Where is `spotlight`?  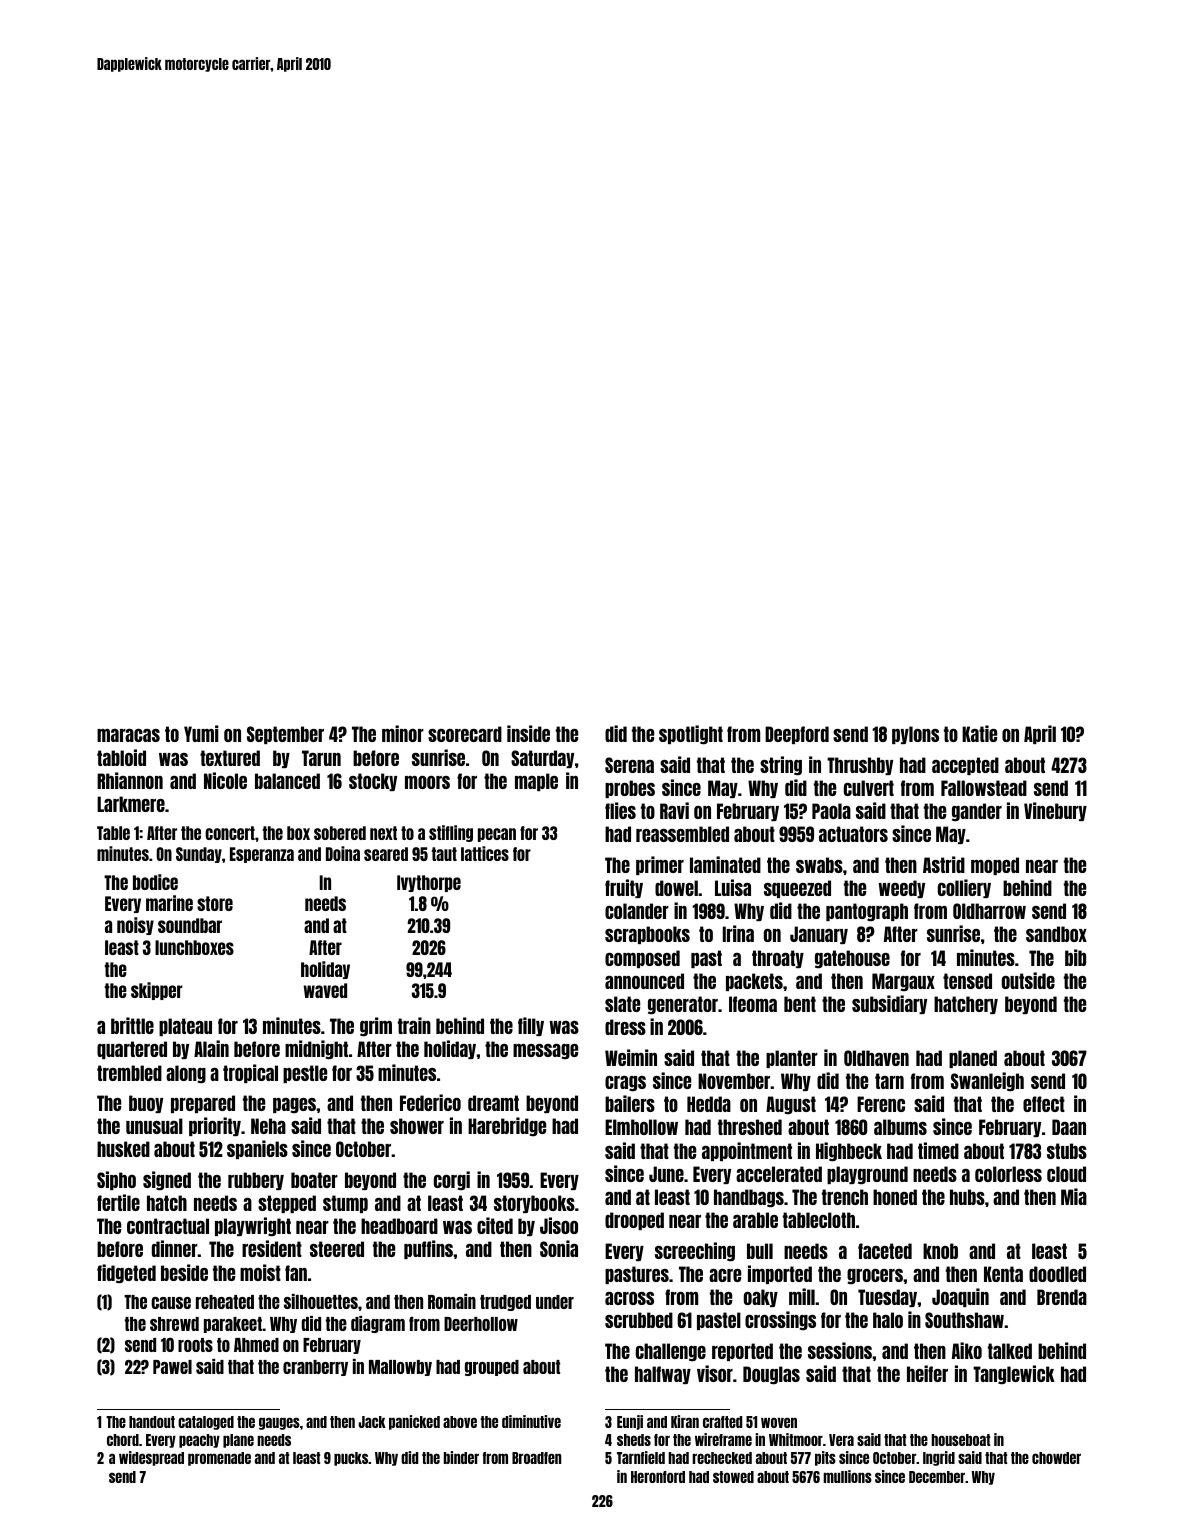
spotlight is located at coordinates (691, 735).
